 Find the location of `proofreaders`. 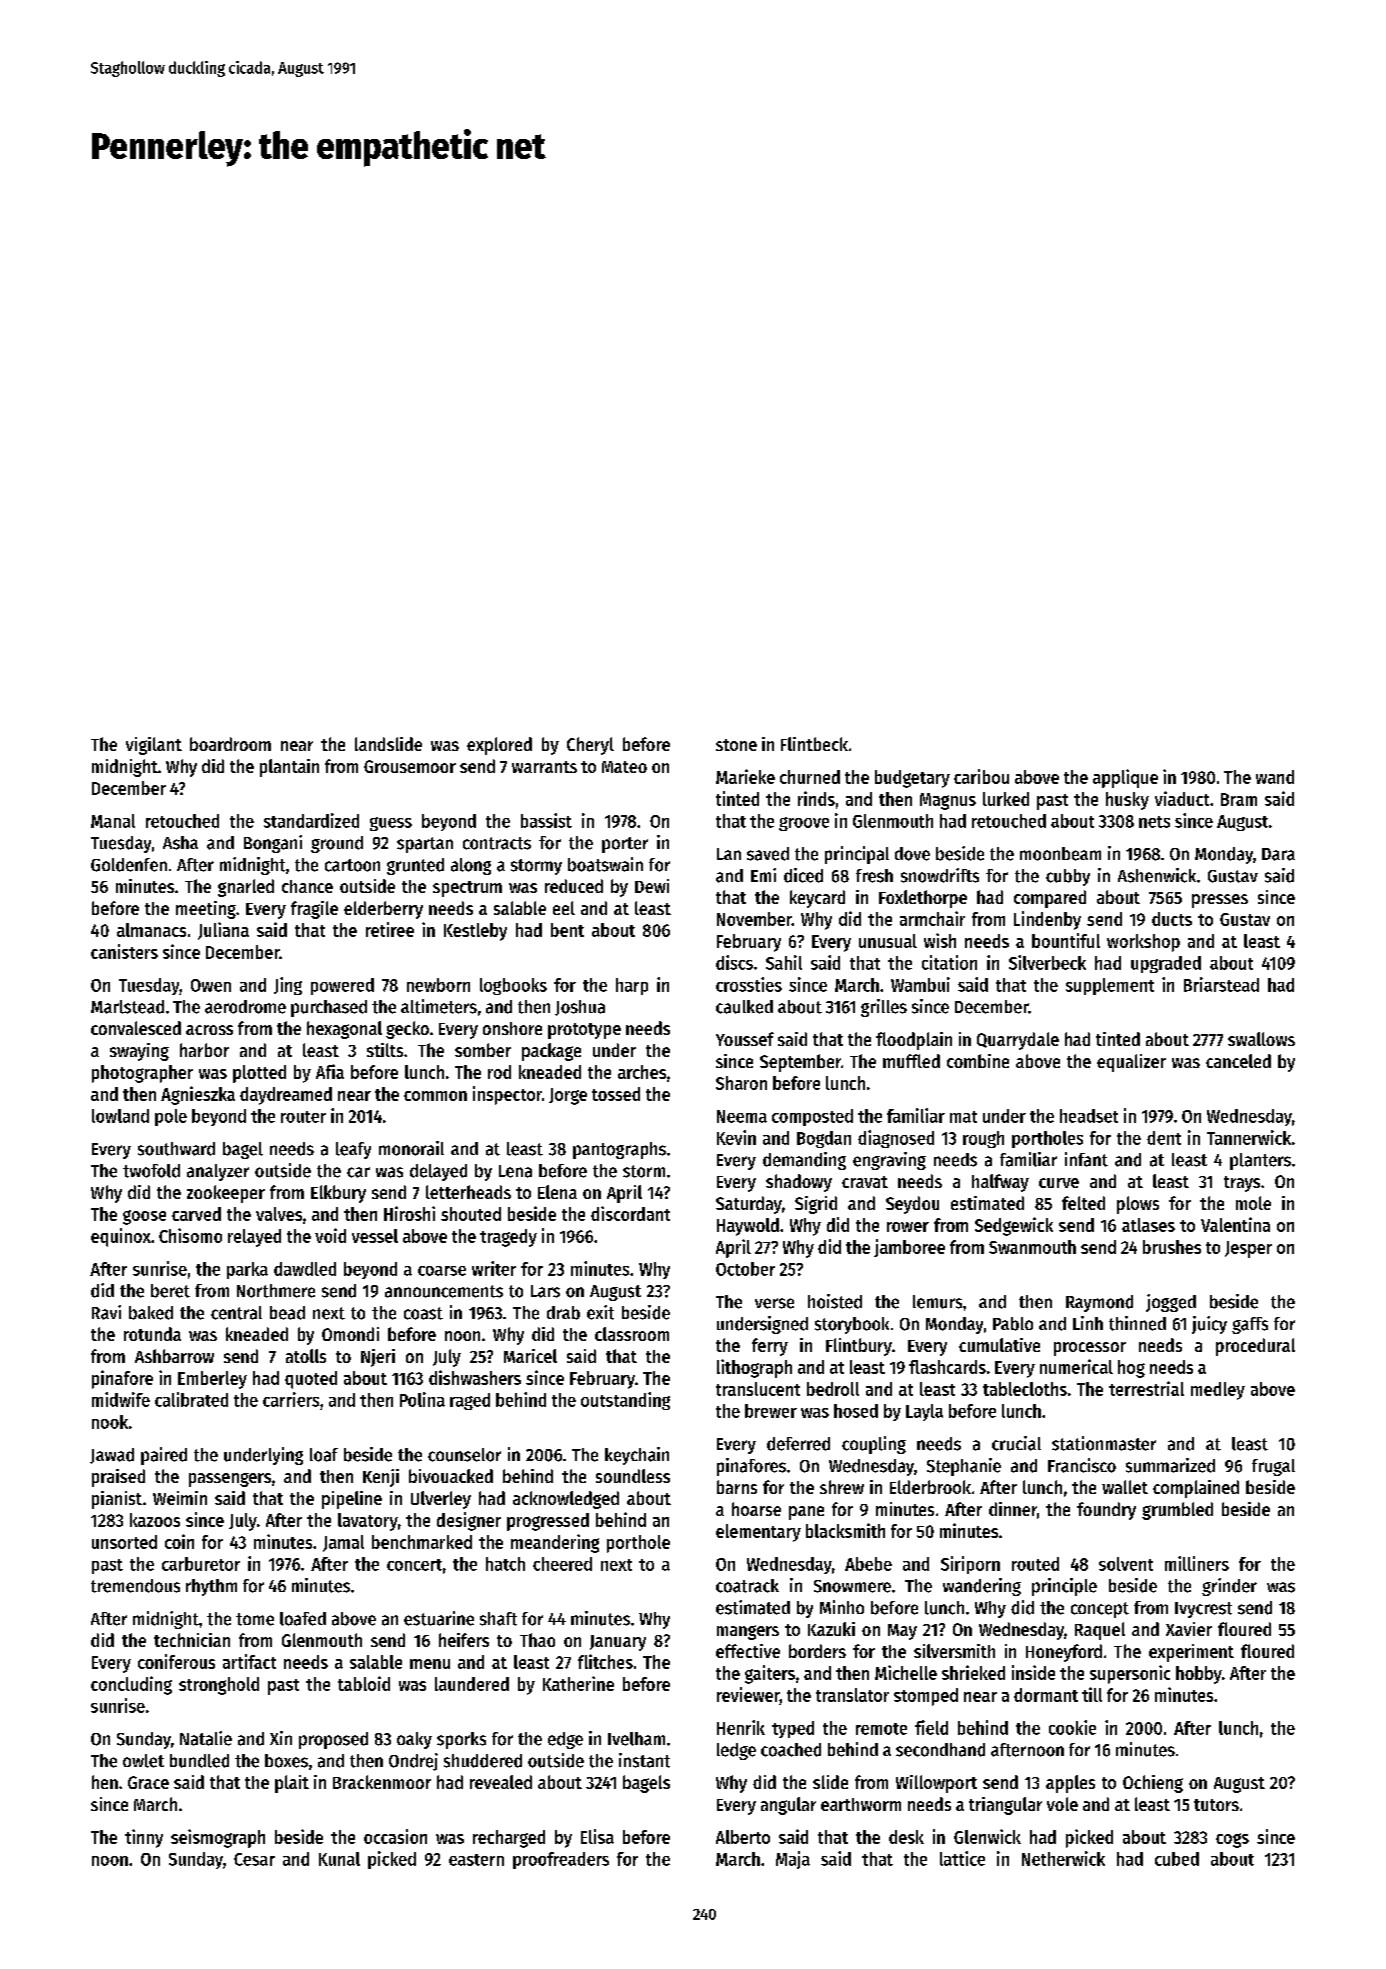

proofreaders is located at coordinates (561, 1860).
